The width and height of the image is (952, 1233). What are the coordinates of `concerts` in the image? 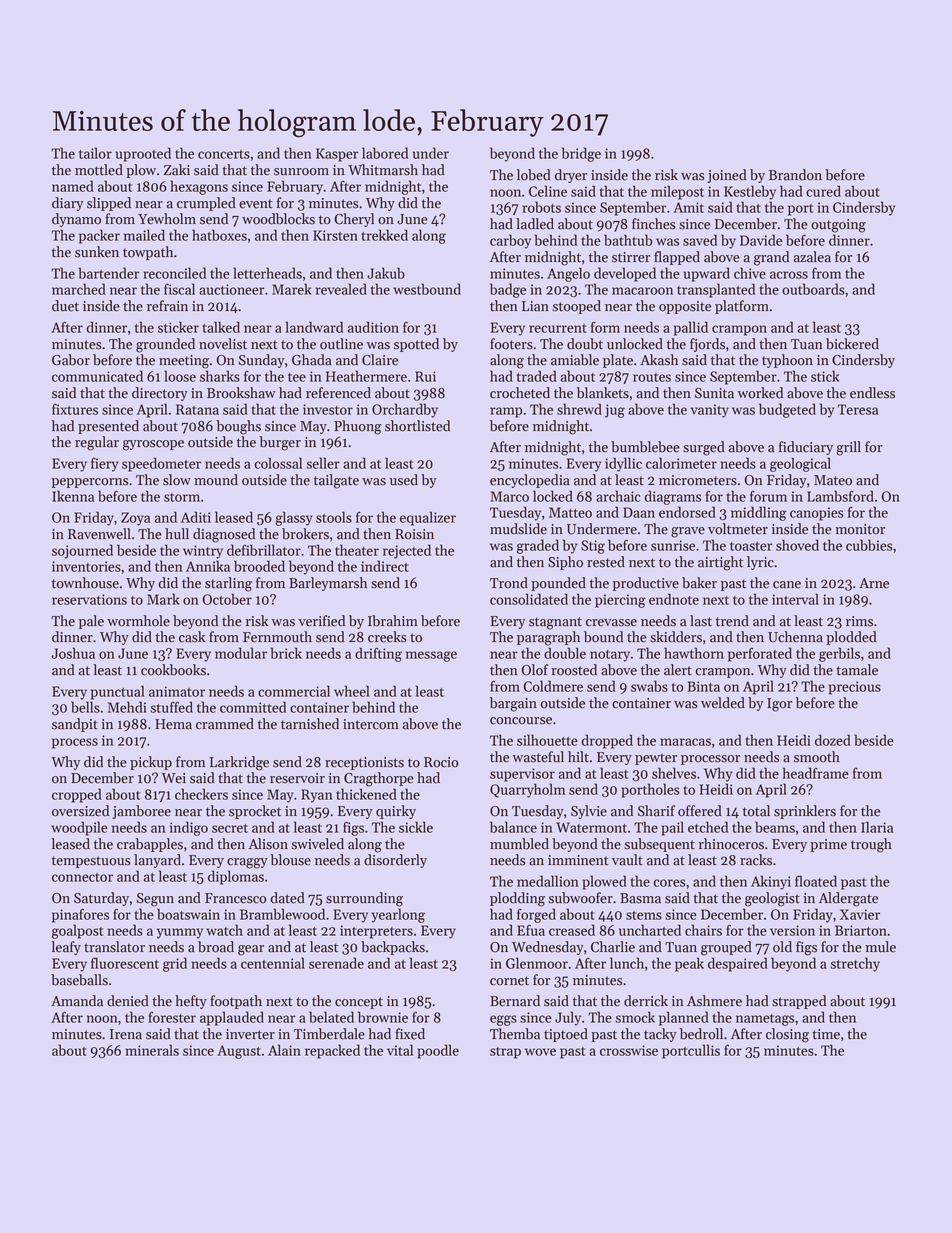 It's located at (224, 154).
